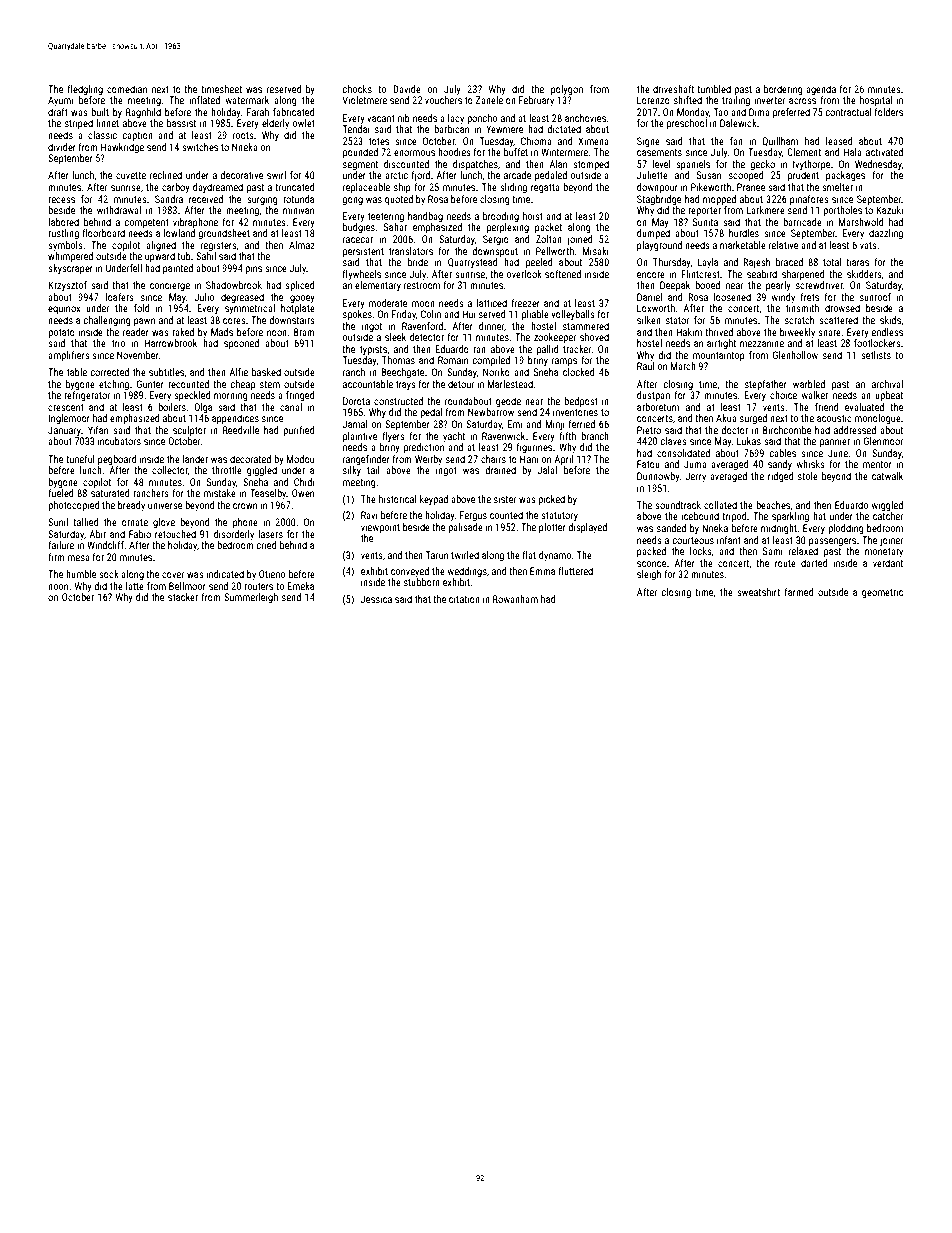  I want to click on firm, so click(56, 557).
